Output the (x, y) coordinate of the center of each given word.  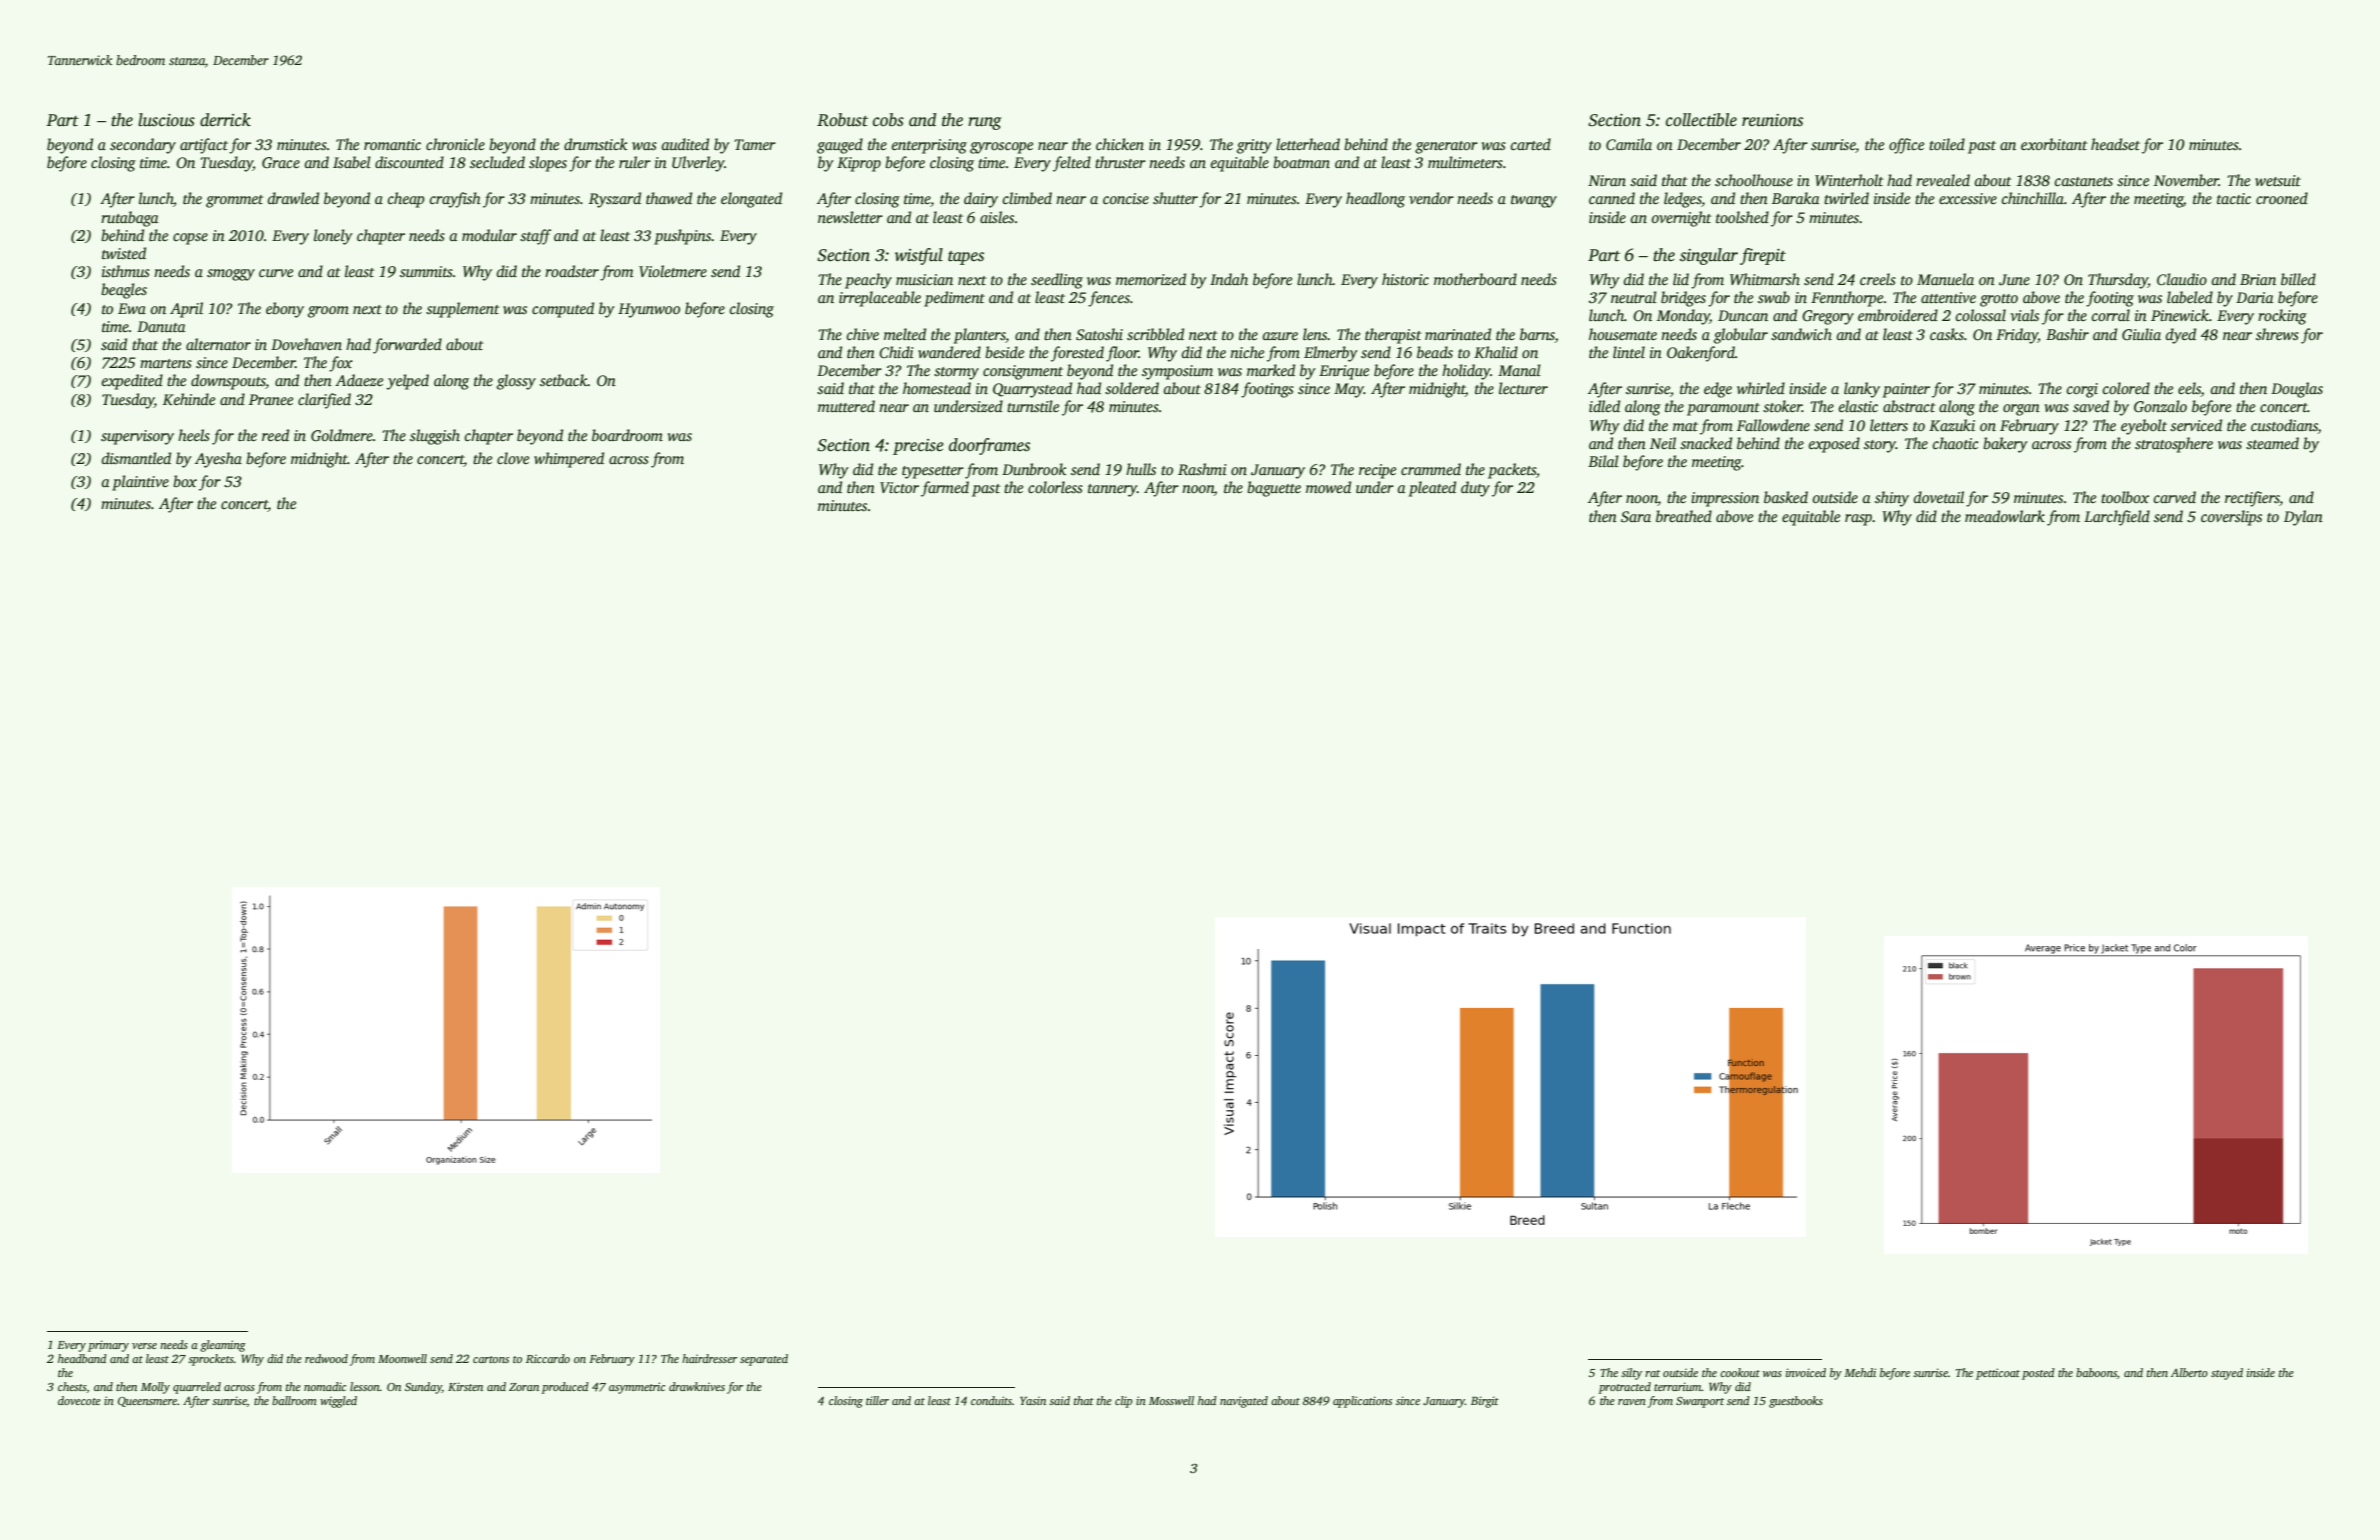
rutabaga (130, 219)
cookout (1740, 1372)
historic (1405, 279)
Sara (1636, 517)
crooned (2282, 198)
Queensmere (147, 1402)
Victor (899, 487)
